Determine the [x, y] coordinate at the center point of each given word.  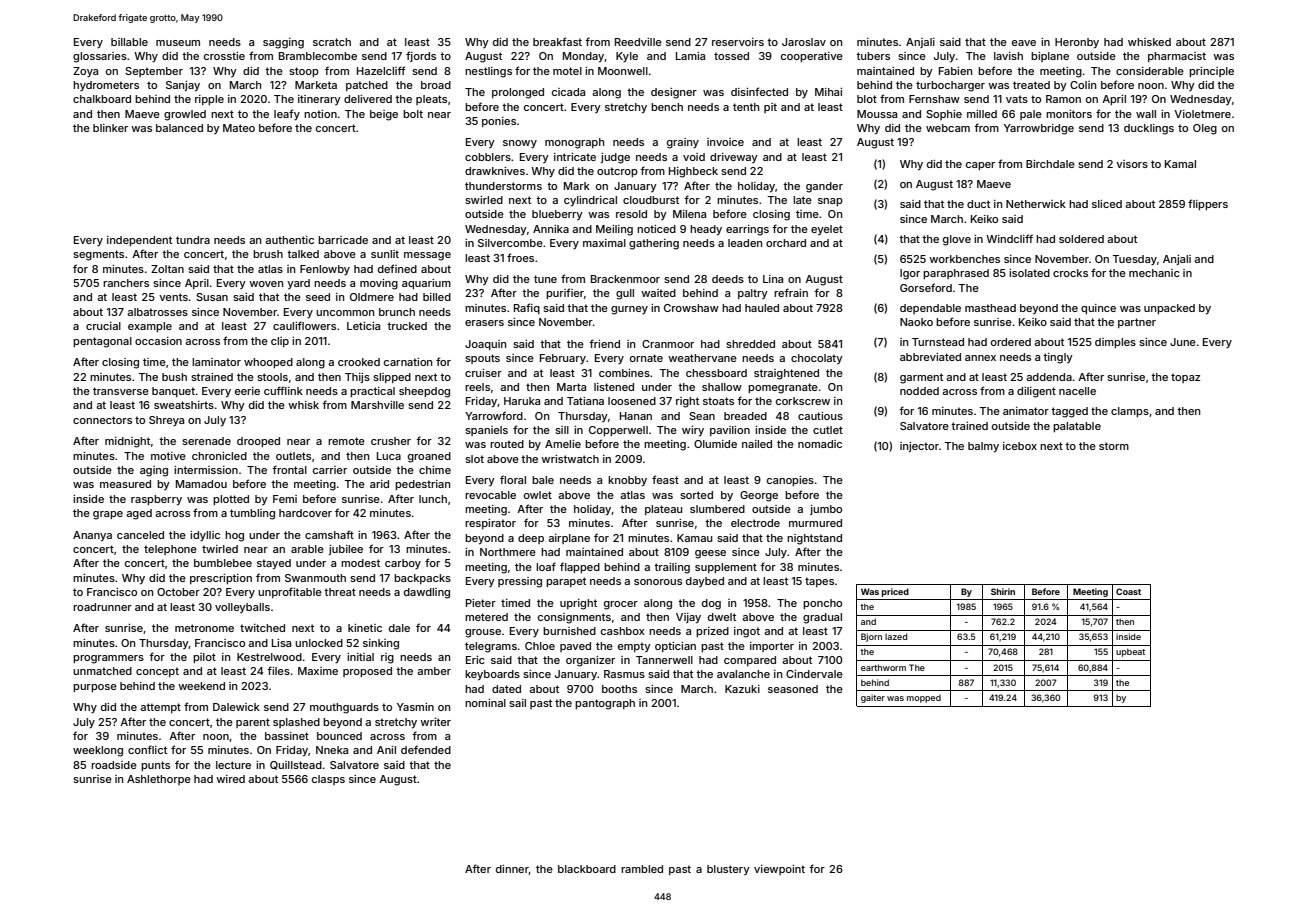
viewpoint [779, 870]
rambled [642, 869]
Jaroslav [804, 42]
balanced [179, 128]
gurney [629, 310]
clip [280, 342]
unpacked [1169, 309]
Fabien [955, 71]
